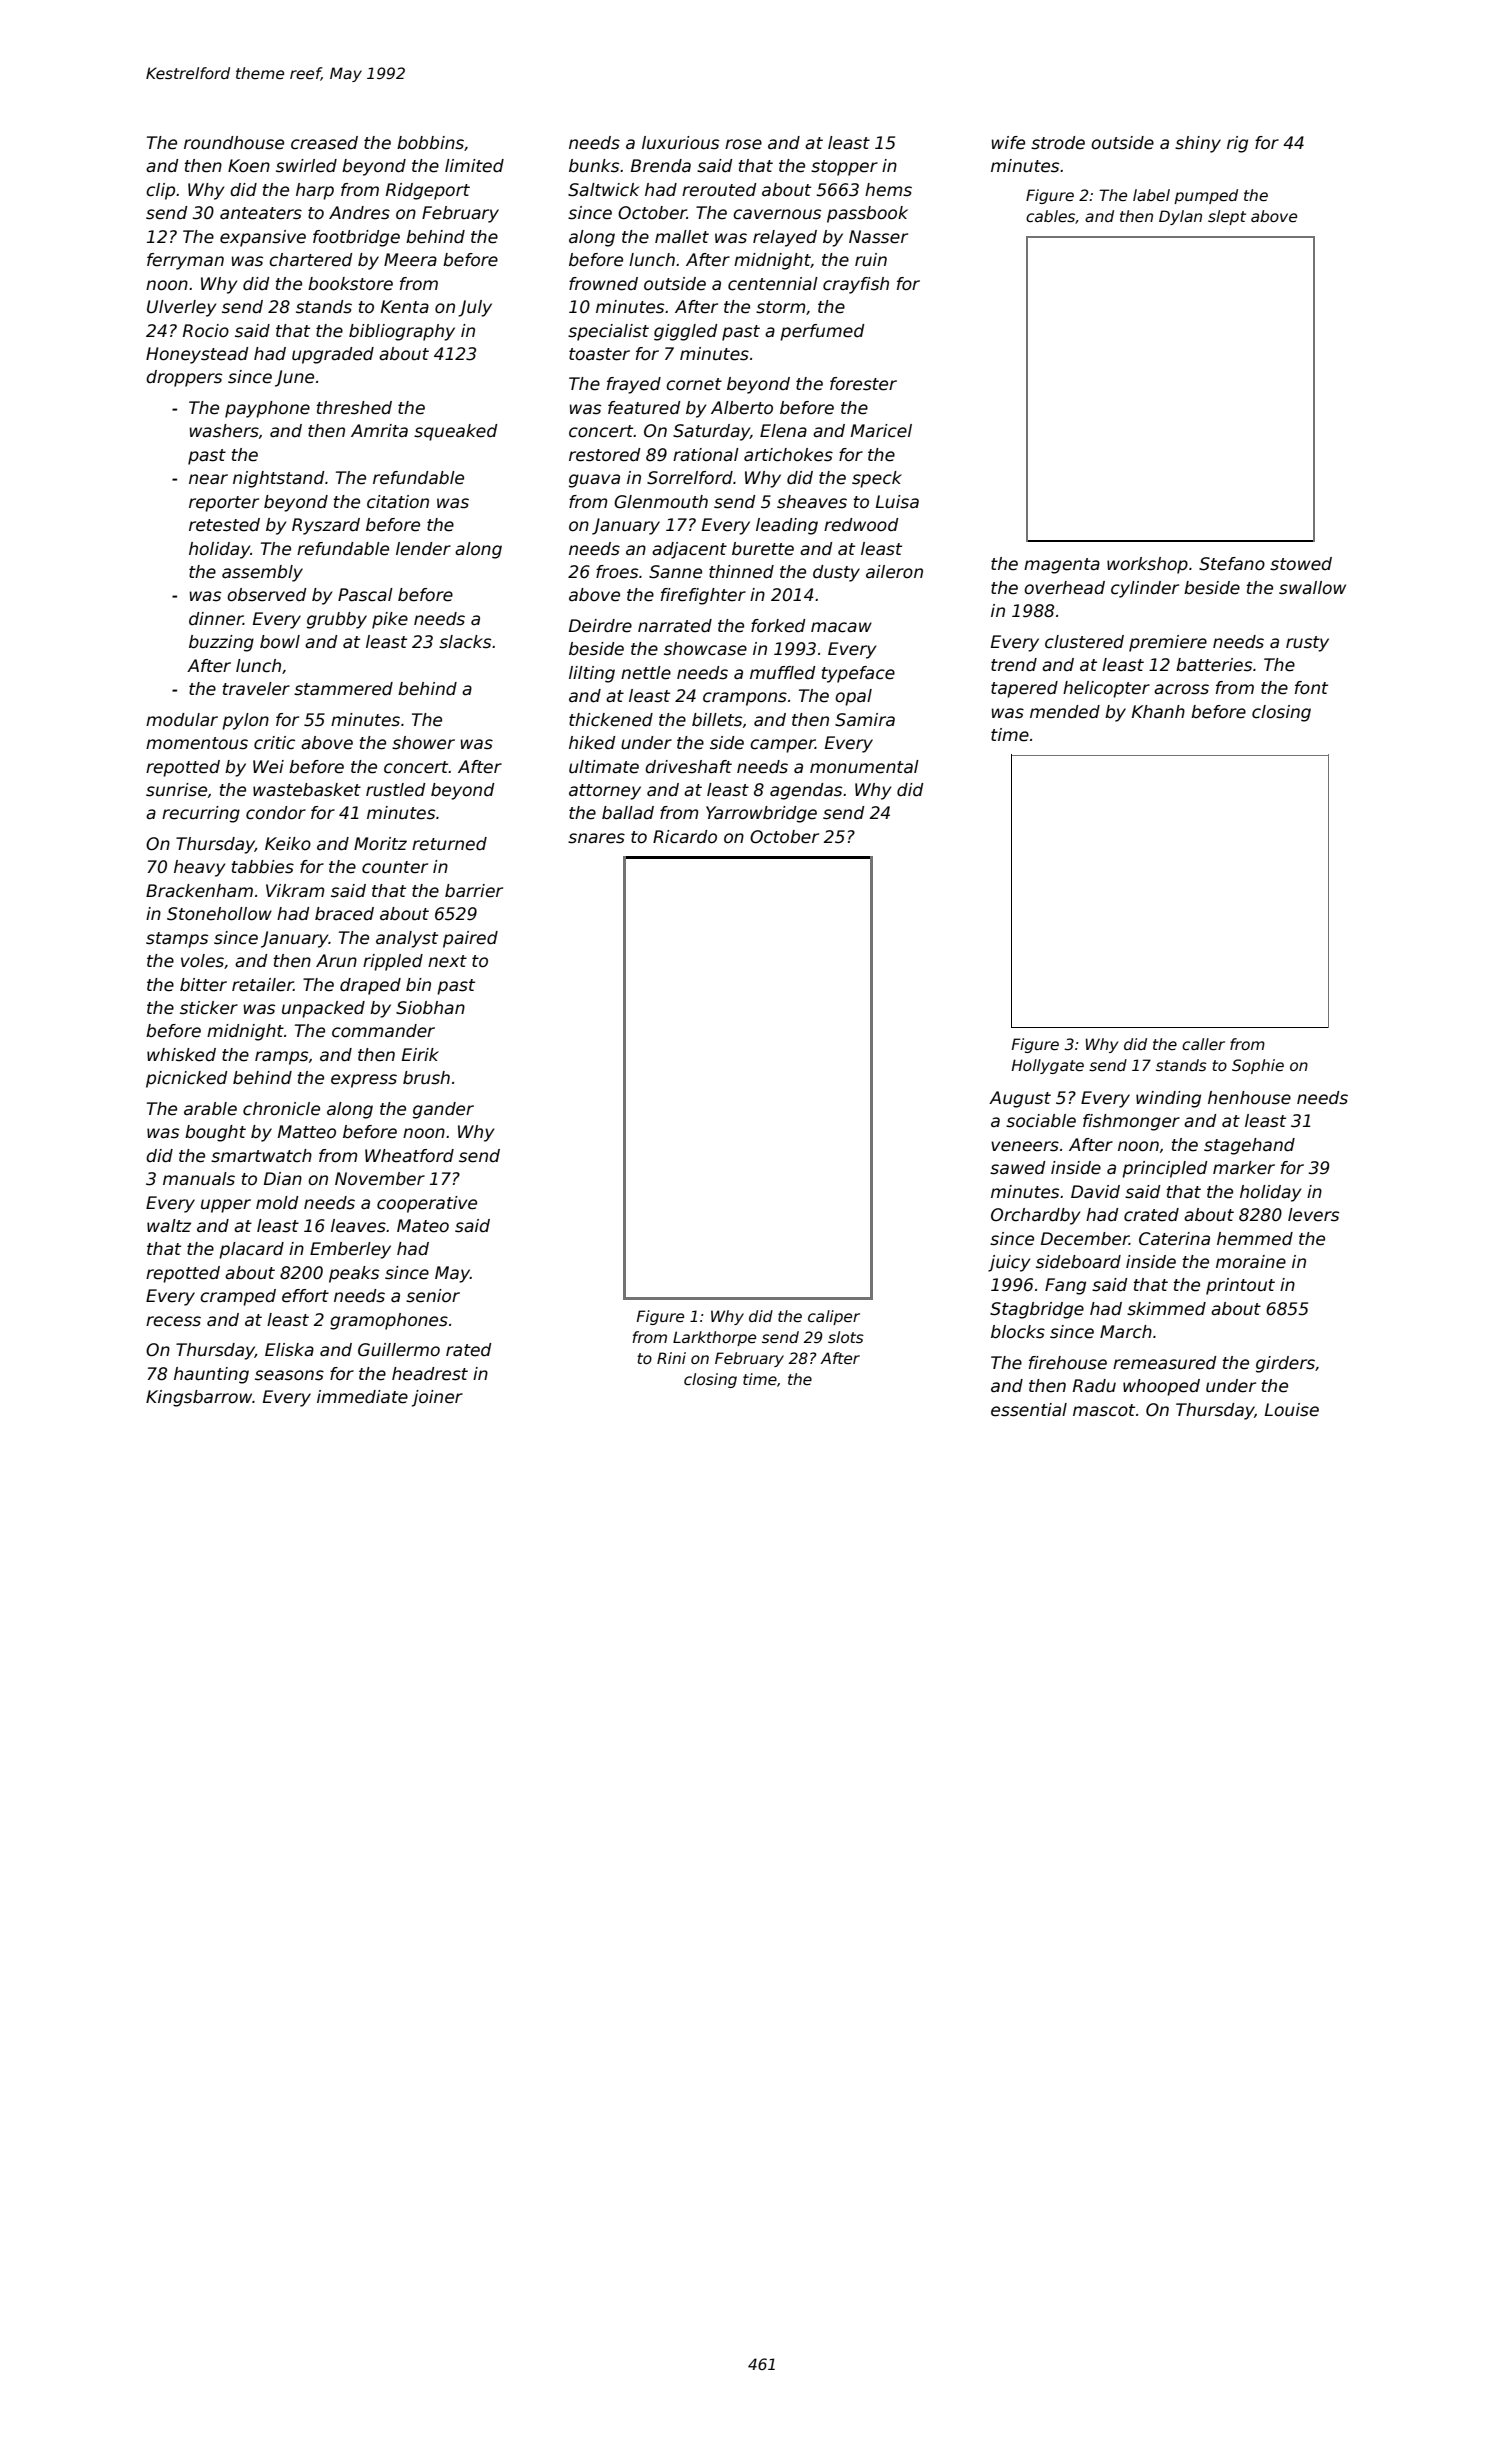 Image resolution: width=1496 pixels, height=2464 pixels. I want to click on Mateo, so click(423, 1226).
